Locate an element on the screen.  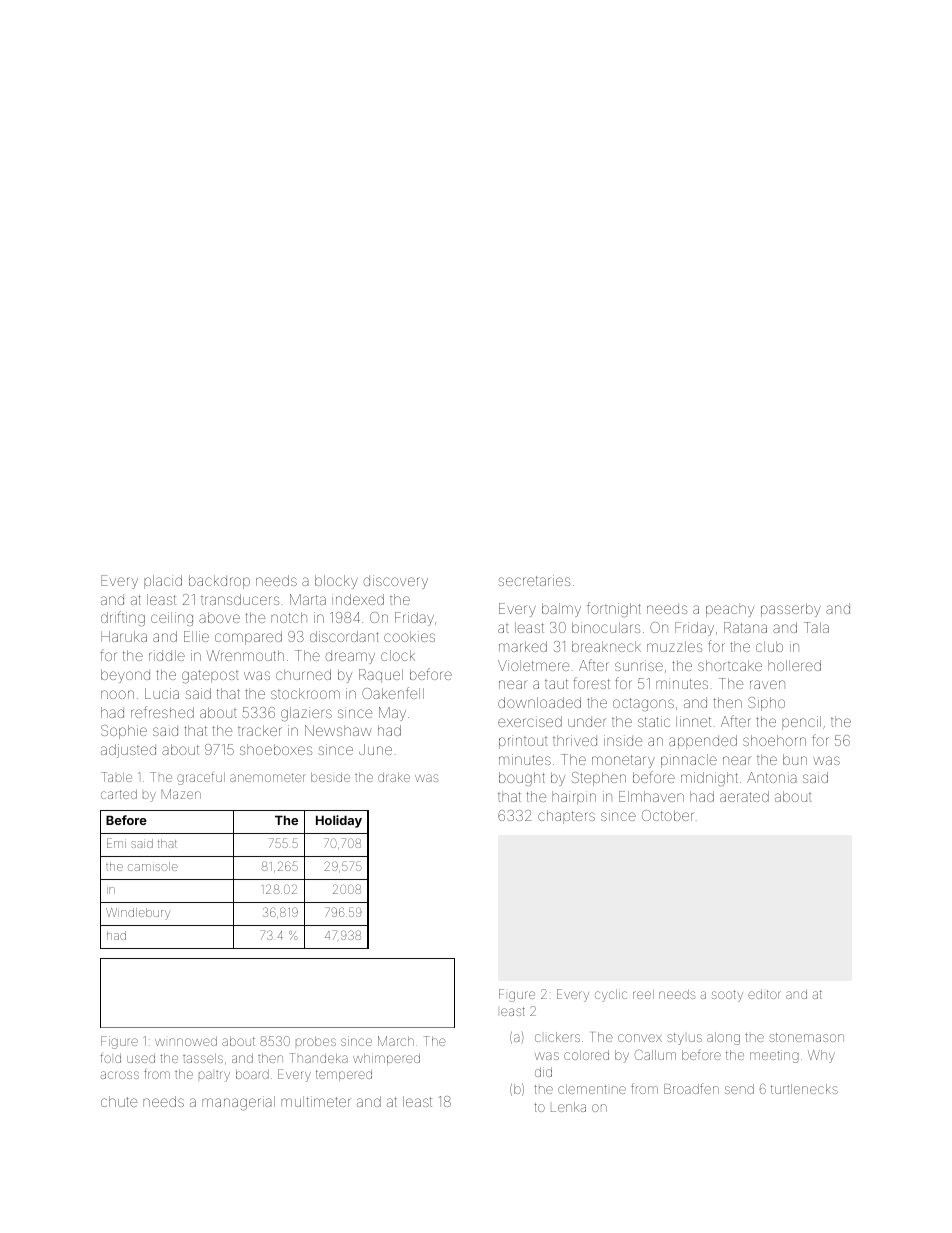
printout is located at coordinates (523, 742).
